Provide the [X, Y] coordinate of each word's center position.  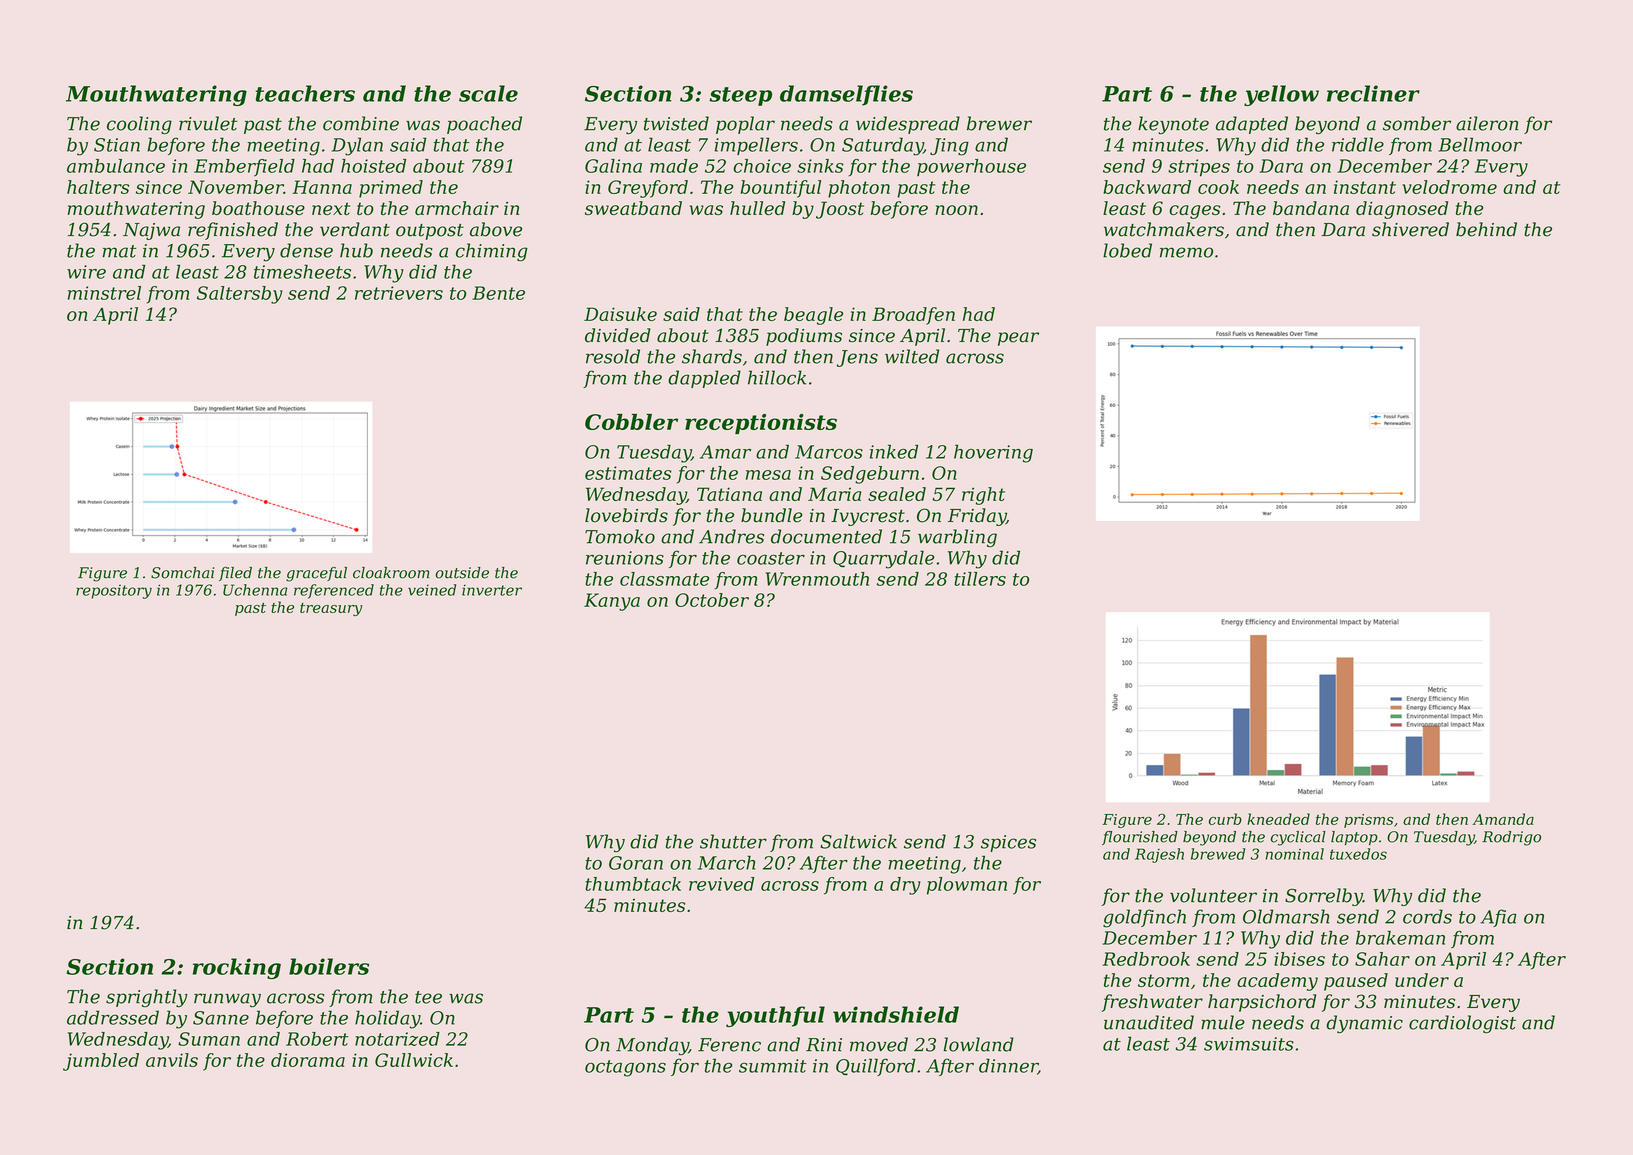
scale [488, 93]
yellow [1281, 95]
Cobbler [631, 422]
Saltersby [240, 295]
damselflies [846, 95]
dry [905, 886]
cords [1427, 916]
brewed [1218, 854]
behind [1486, 229]
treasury [331, 609]
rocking [237, 968]
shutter [733, 841]
